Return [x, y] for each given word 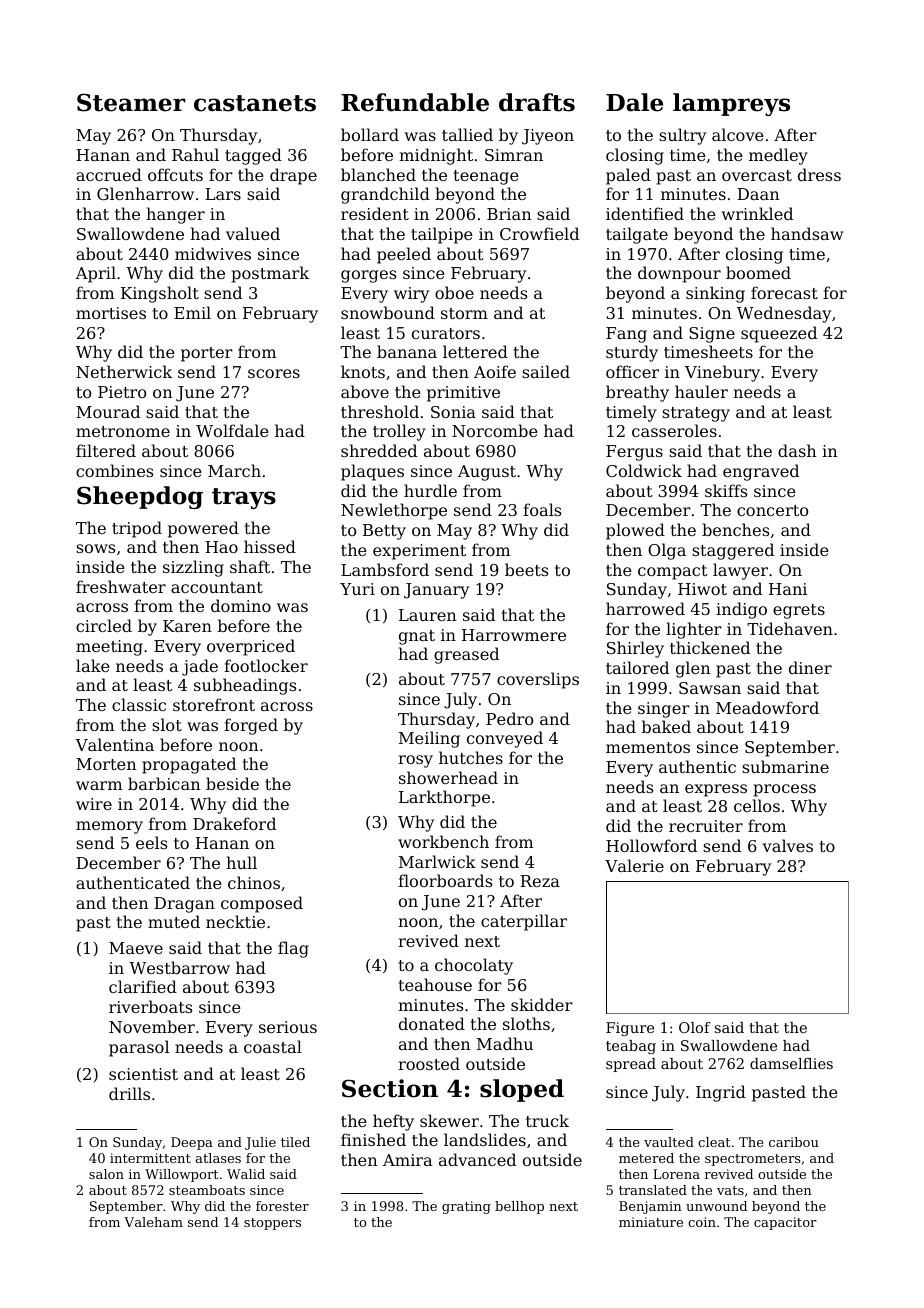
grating [466, 1207]
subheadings [245, 686]
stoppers [272, 1224]
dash [797, 450]
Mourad [108, 411]
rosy [415, 761]
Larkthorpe [444, 798]
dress [819, 174]
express [716, 790]
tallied [467, 134]
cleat [714, 1142]
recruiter [706, 826]
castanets [255, 103]
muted [174, 921]
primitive [463, 394]
